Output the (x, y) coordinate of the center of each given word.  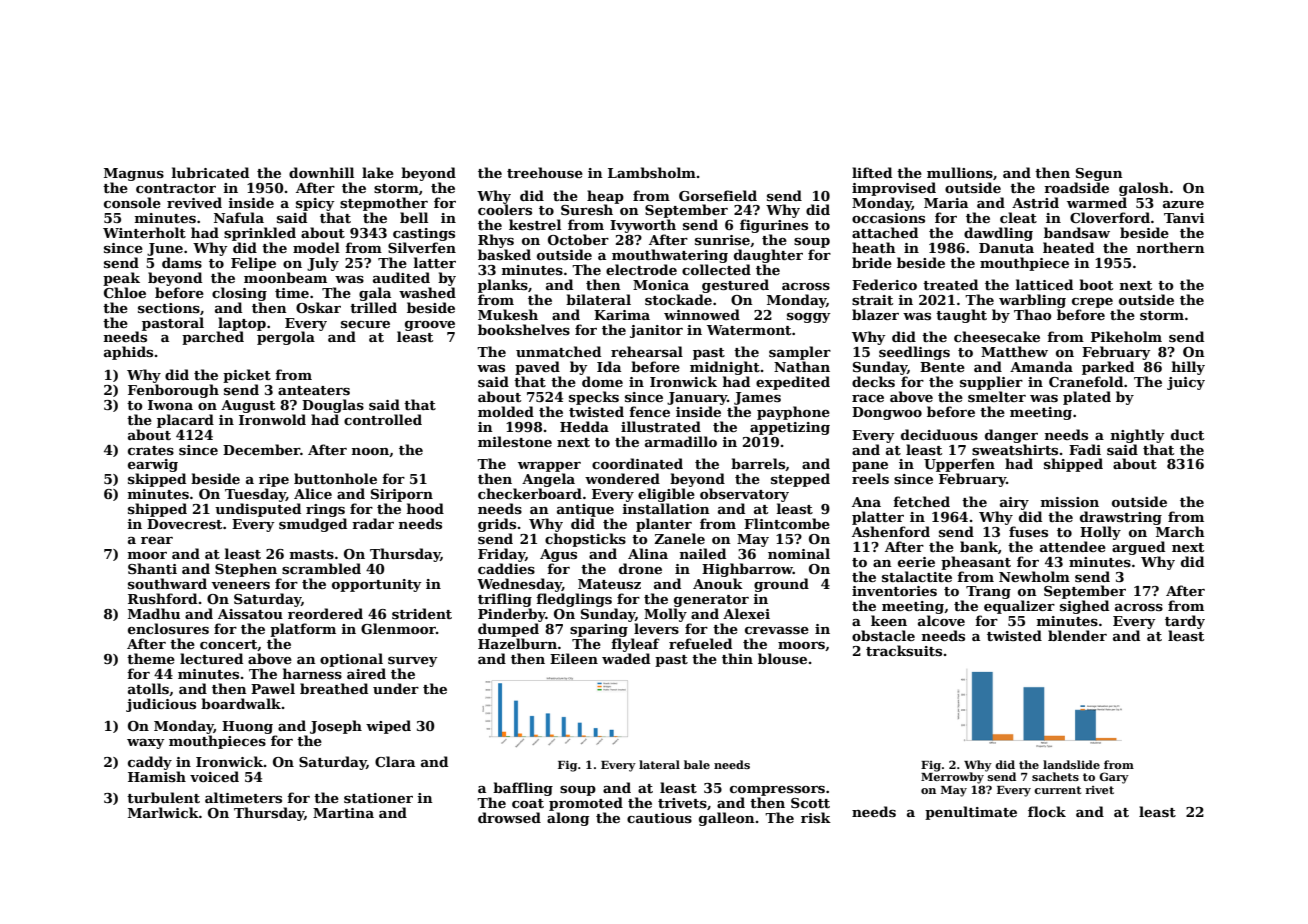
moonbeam (285, 277)
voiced (214, 776)
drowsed (509, 817)
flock (1047, 811)
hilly (1188, 368)
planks (503, 286)
